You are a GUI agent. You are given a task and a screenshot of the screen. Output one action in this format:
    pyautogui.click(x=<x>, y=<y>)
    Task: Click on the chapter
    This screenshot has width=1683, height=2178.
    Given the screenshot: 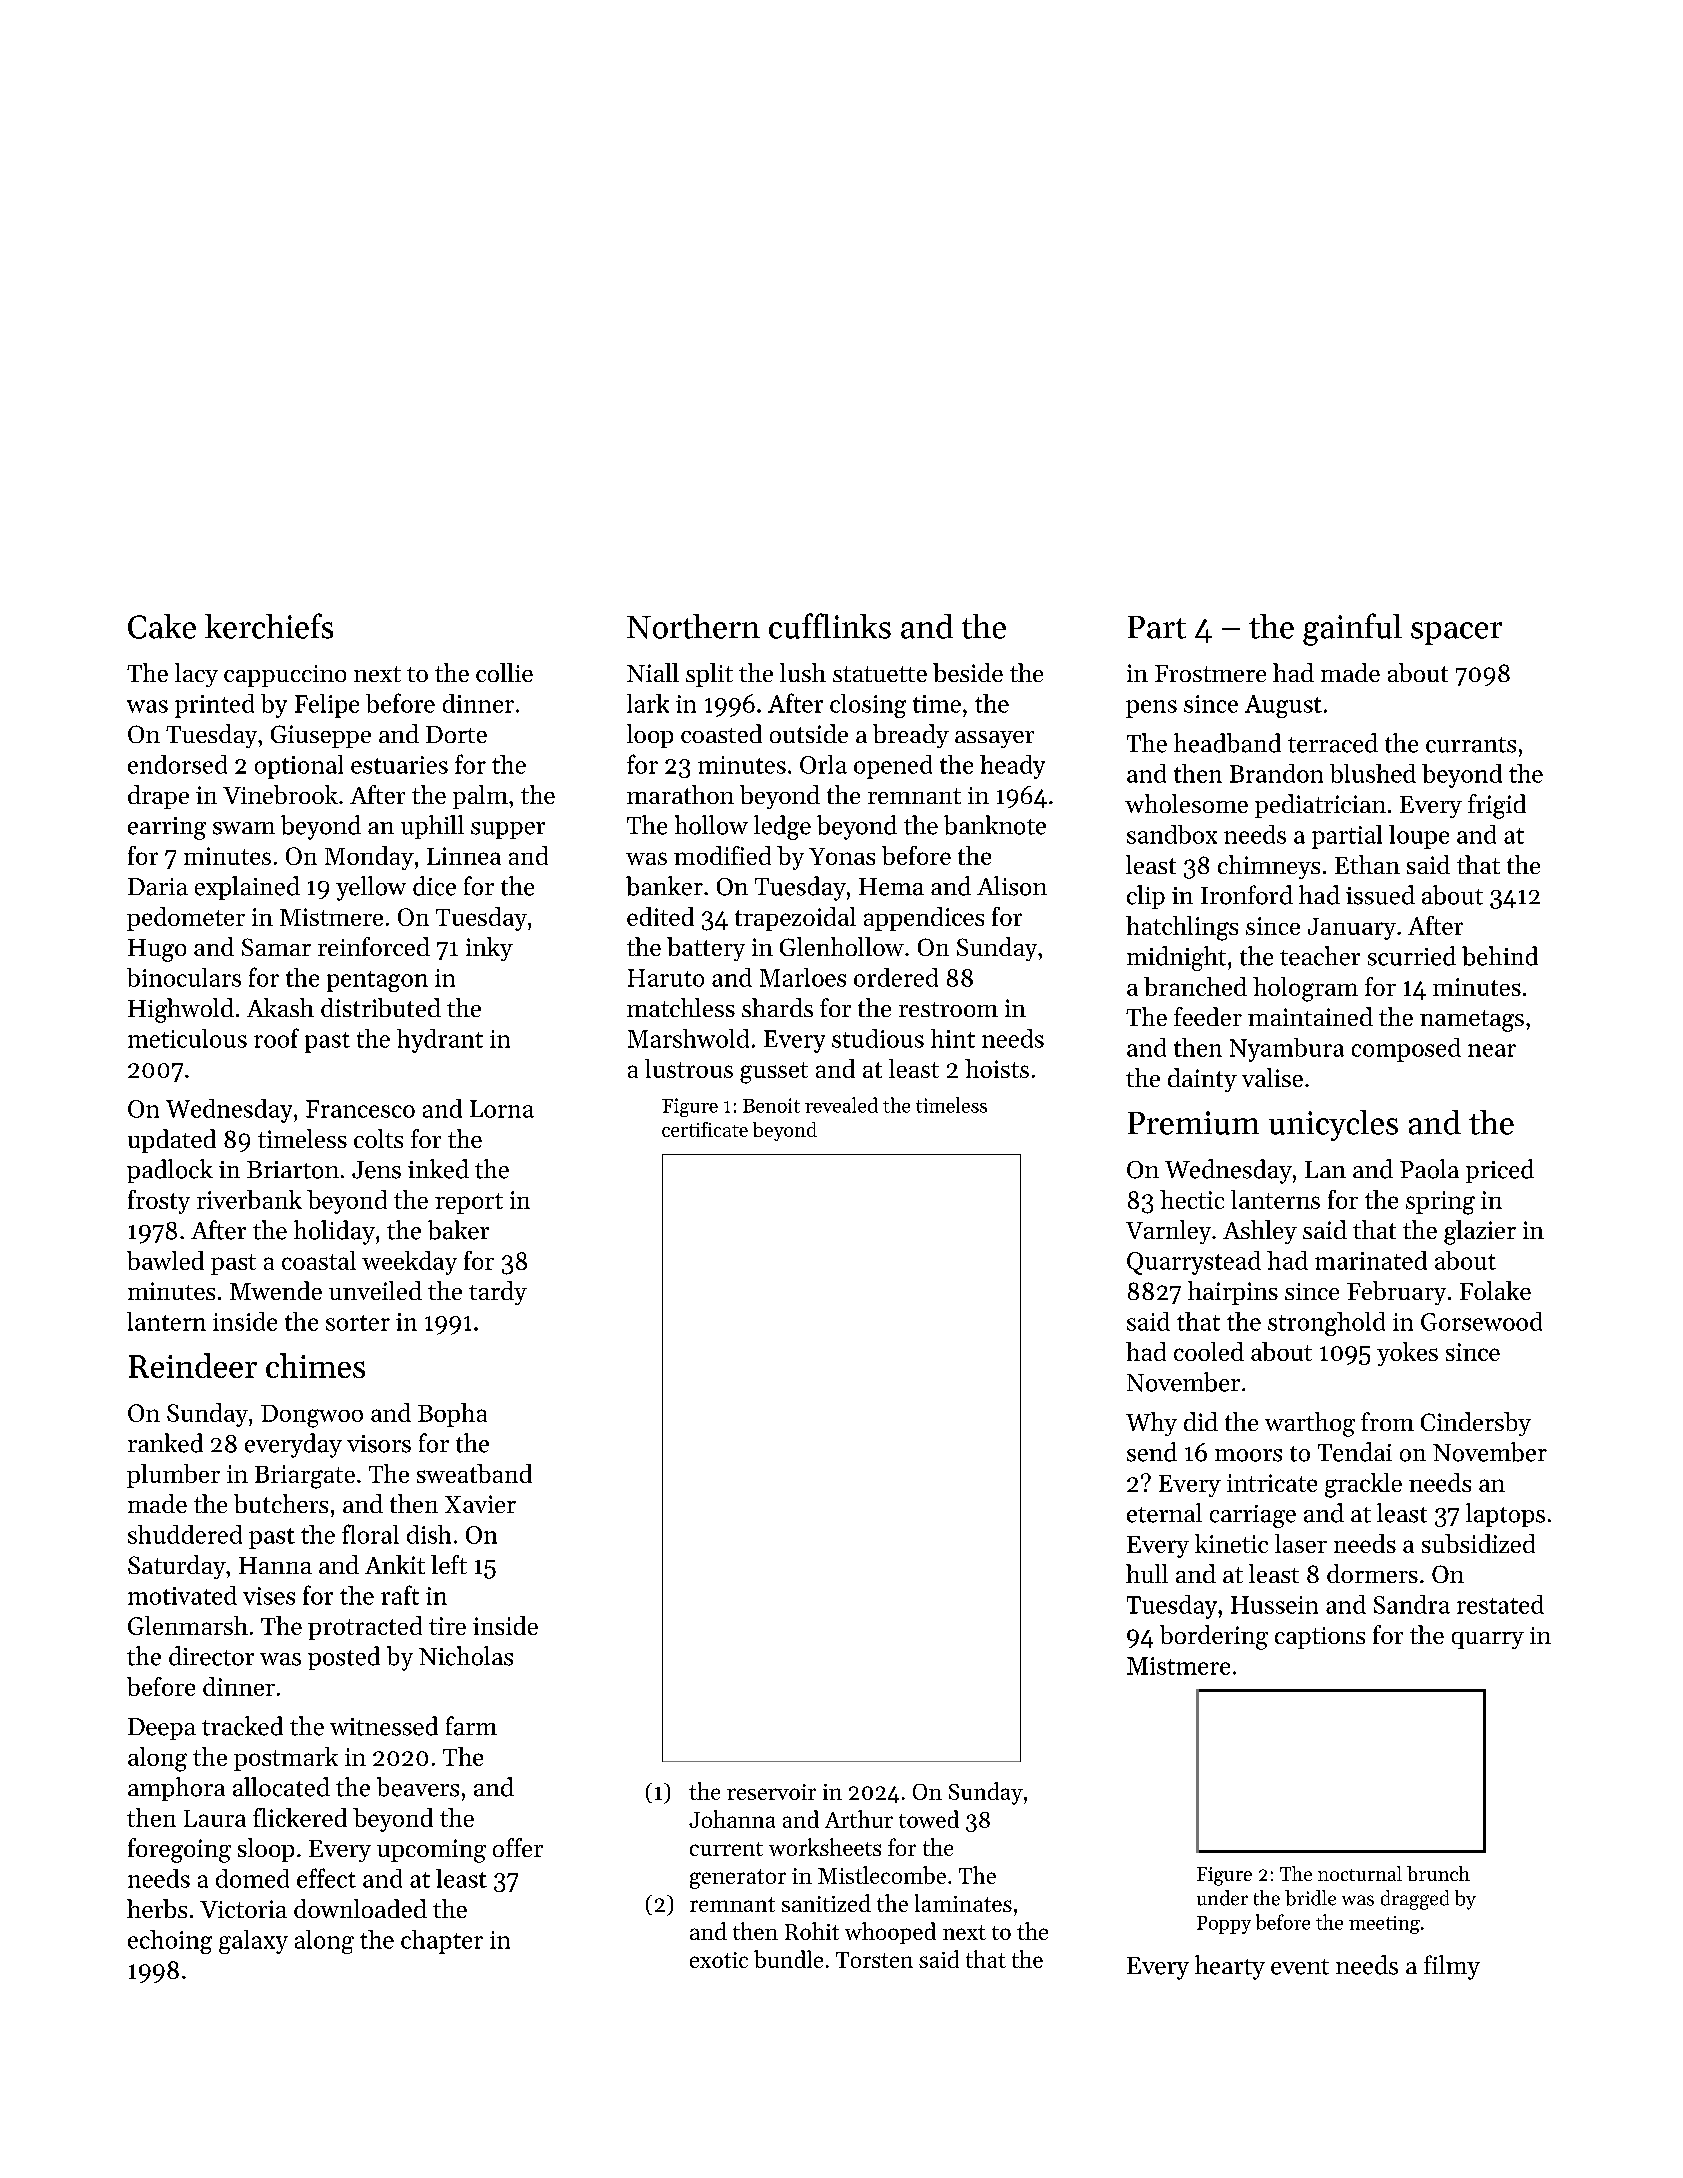 What is the action you would take?
    pyautogui.click(x=442, y=1942)
